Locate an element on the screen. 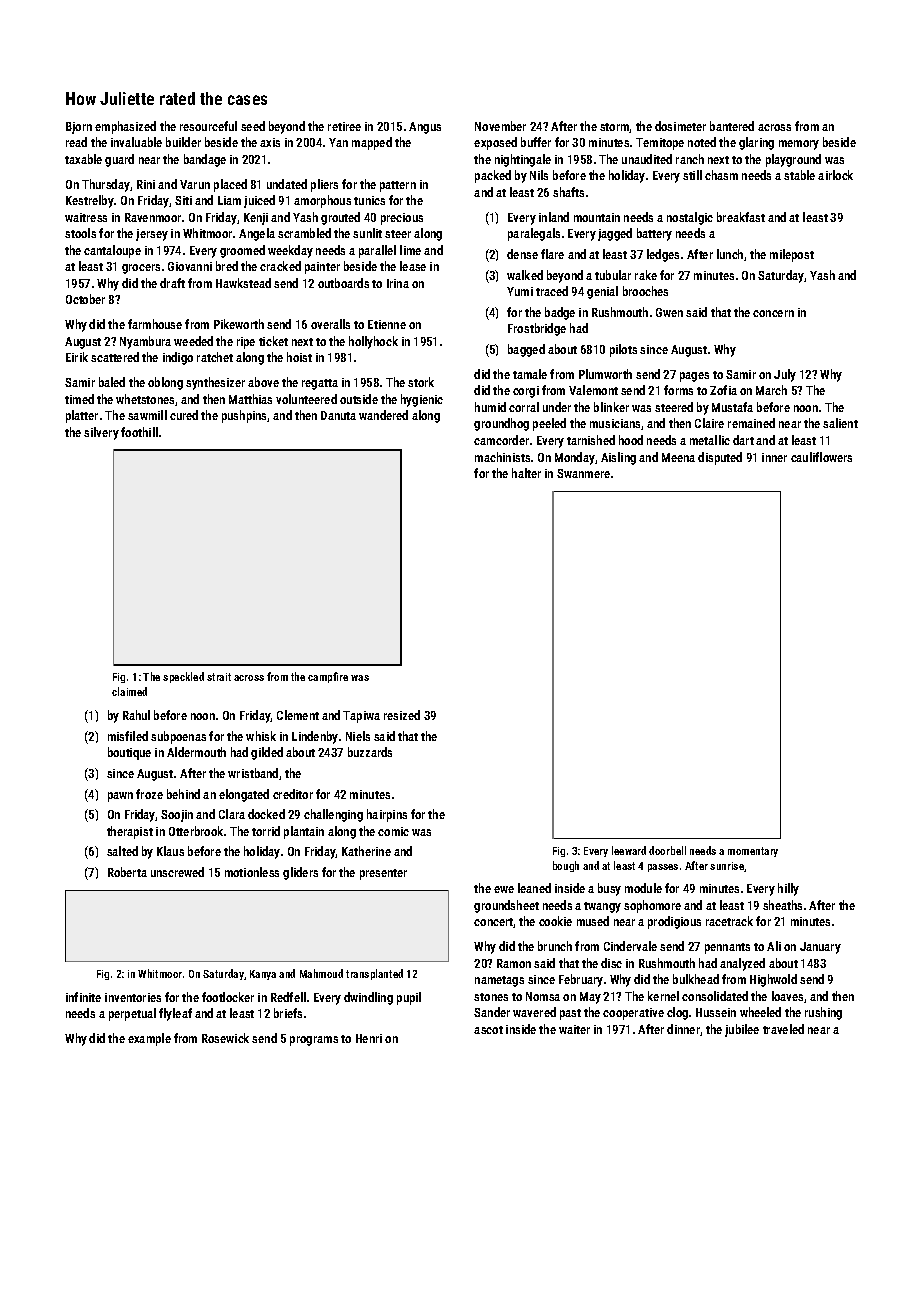 This screenshot has width=924, height=1308. under is located at coordinates (557, 407).
